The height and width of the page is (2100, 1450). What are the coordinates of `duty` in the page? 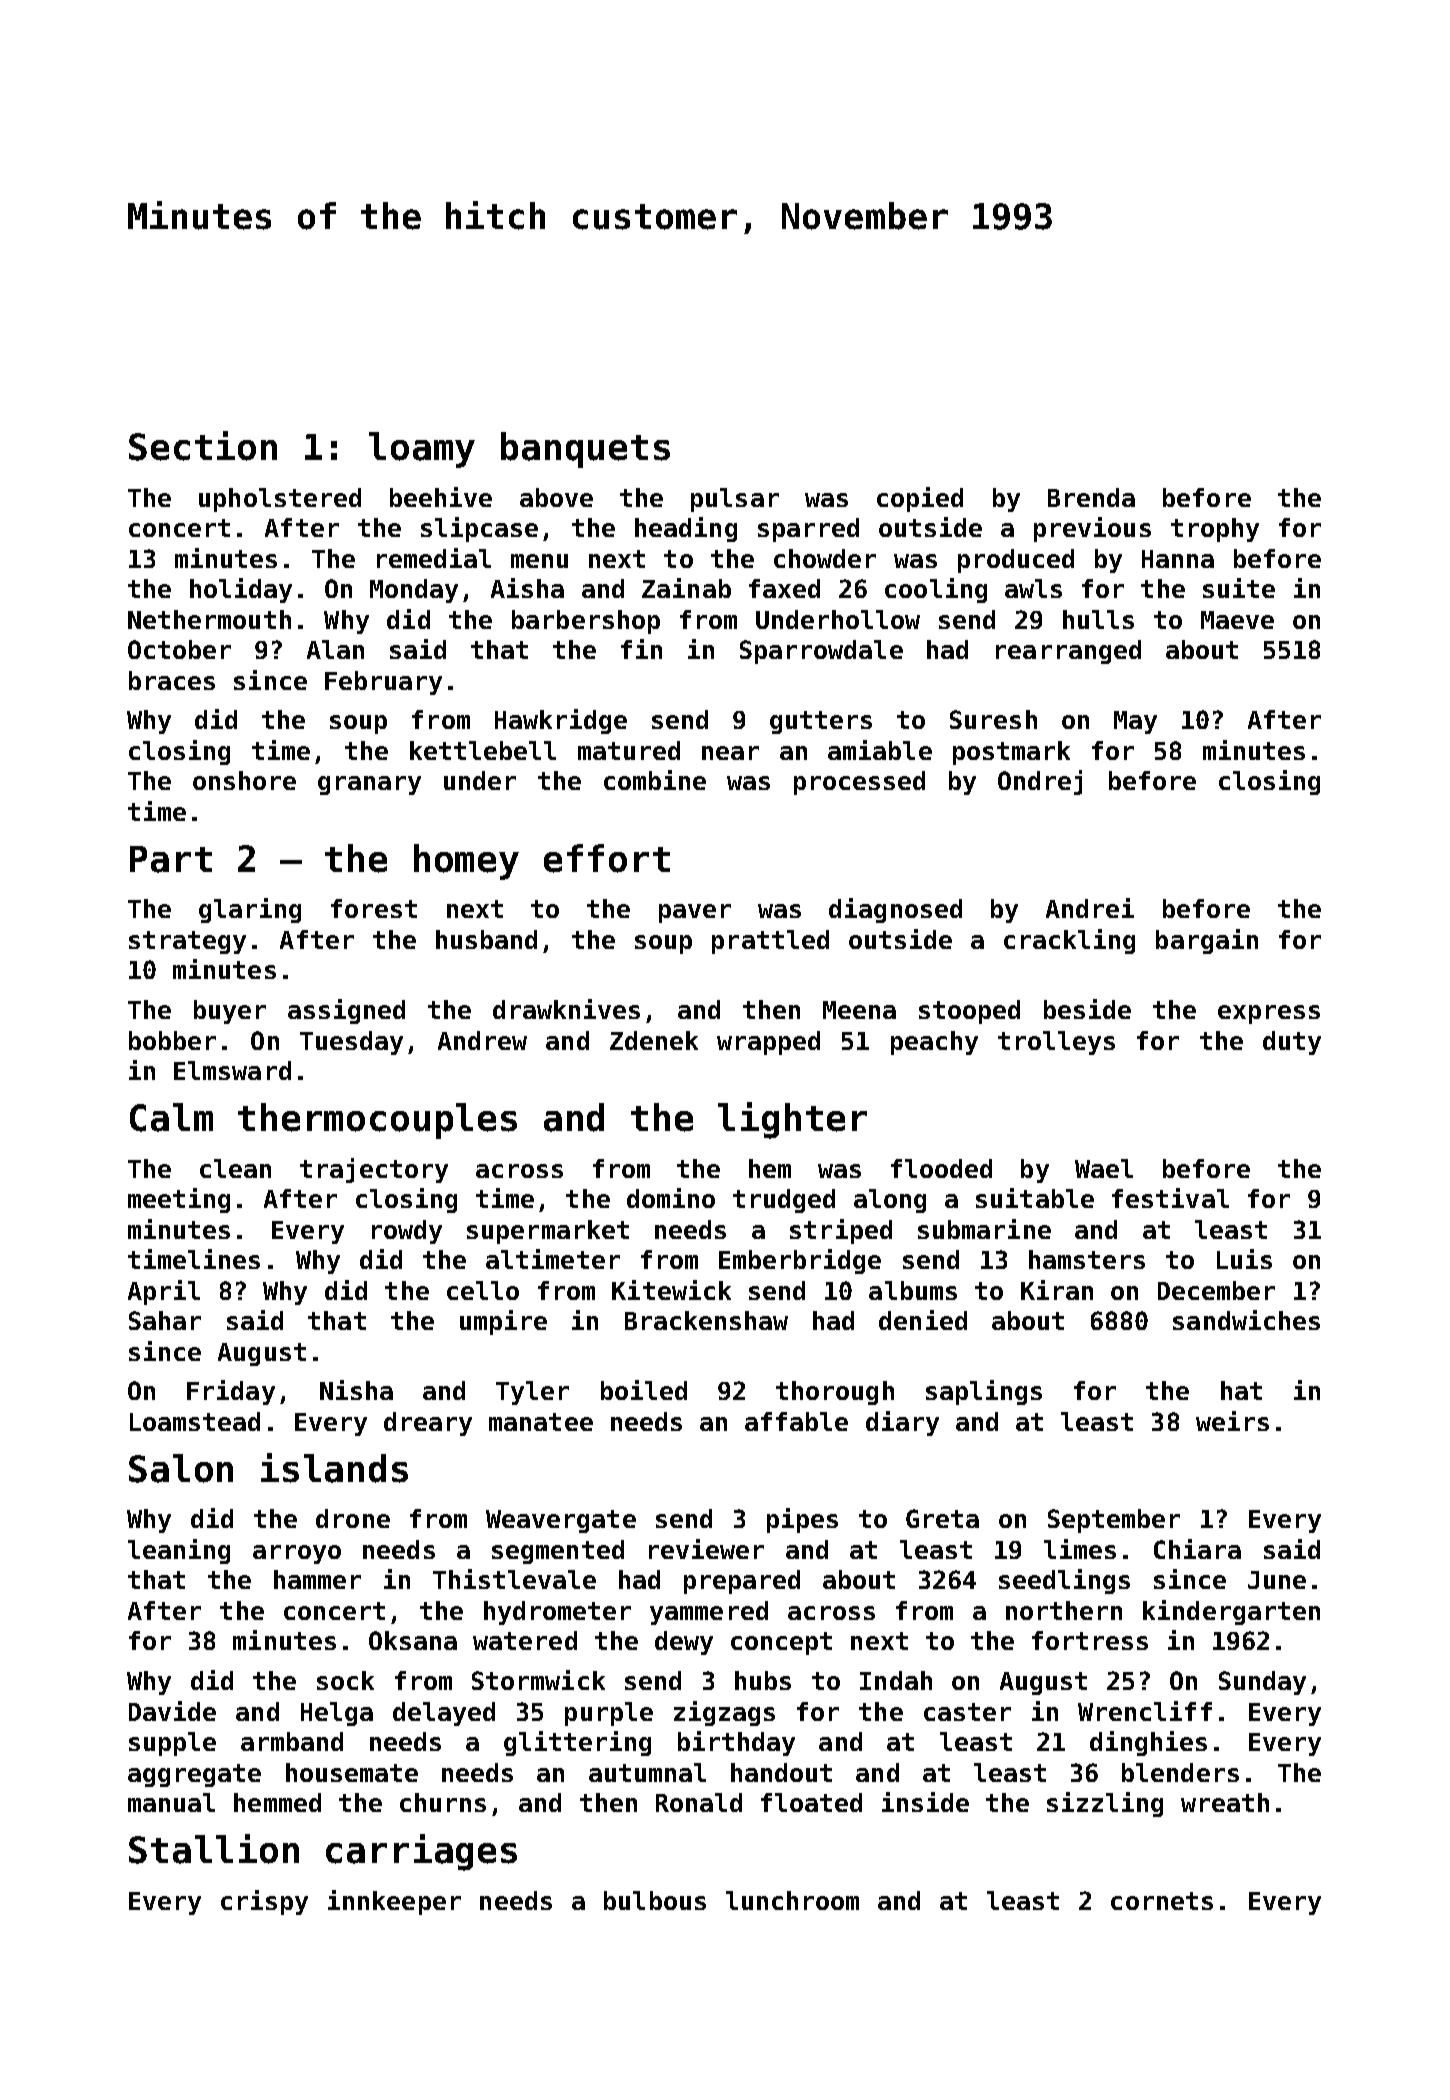 It's located at (1292, 1043).
